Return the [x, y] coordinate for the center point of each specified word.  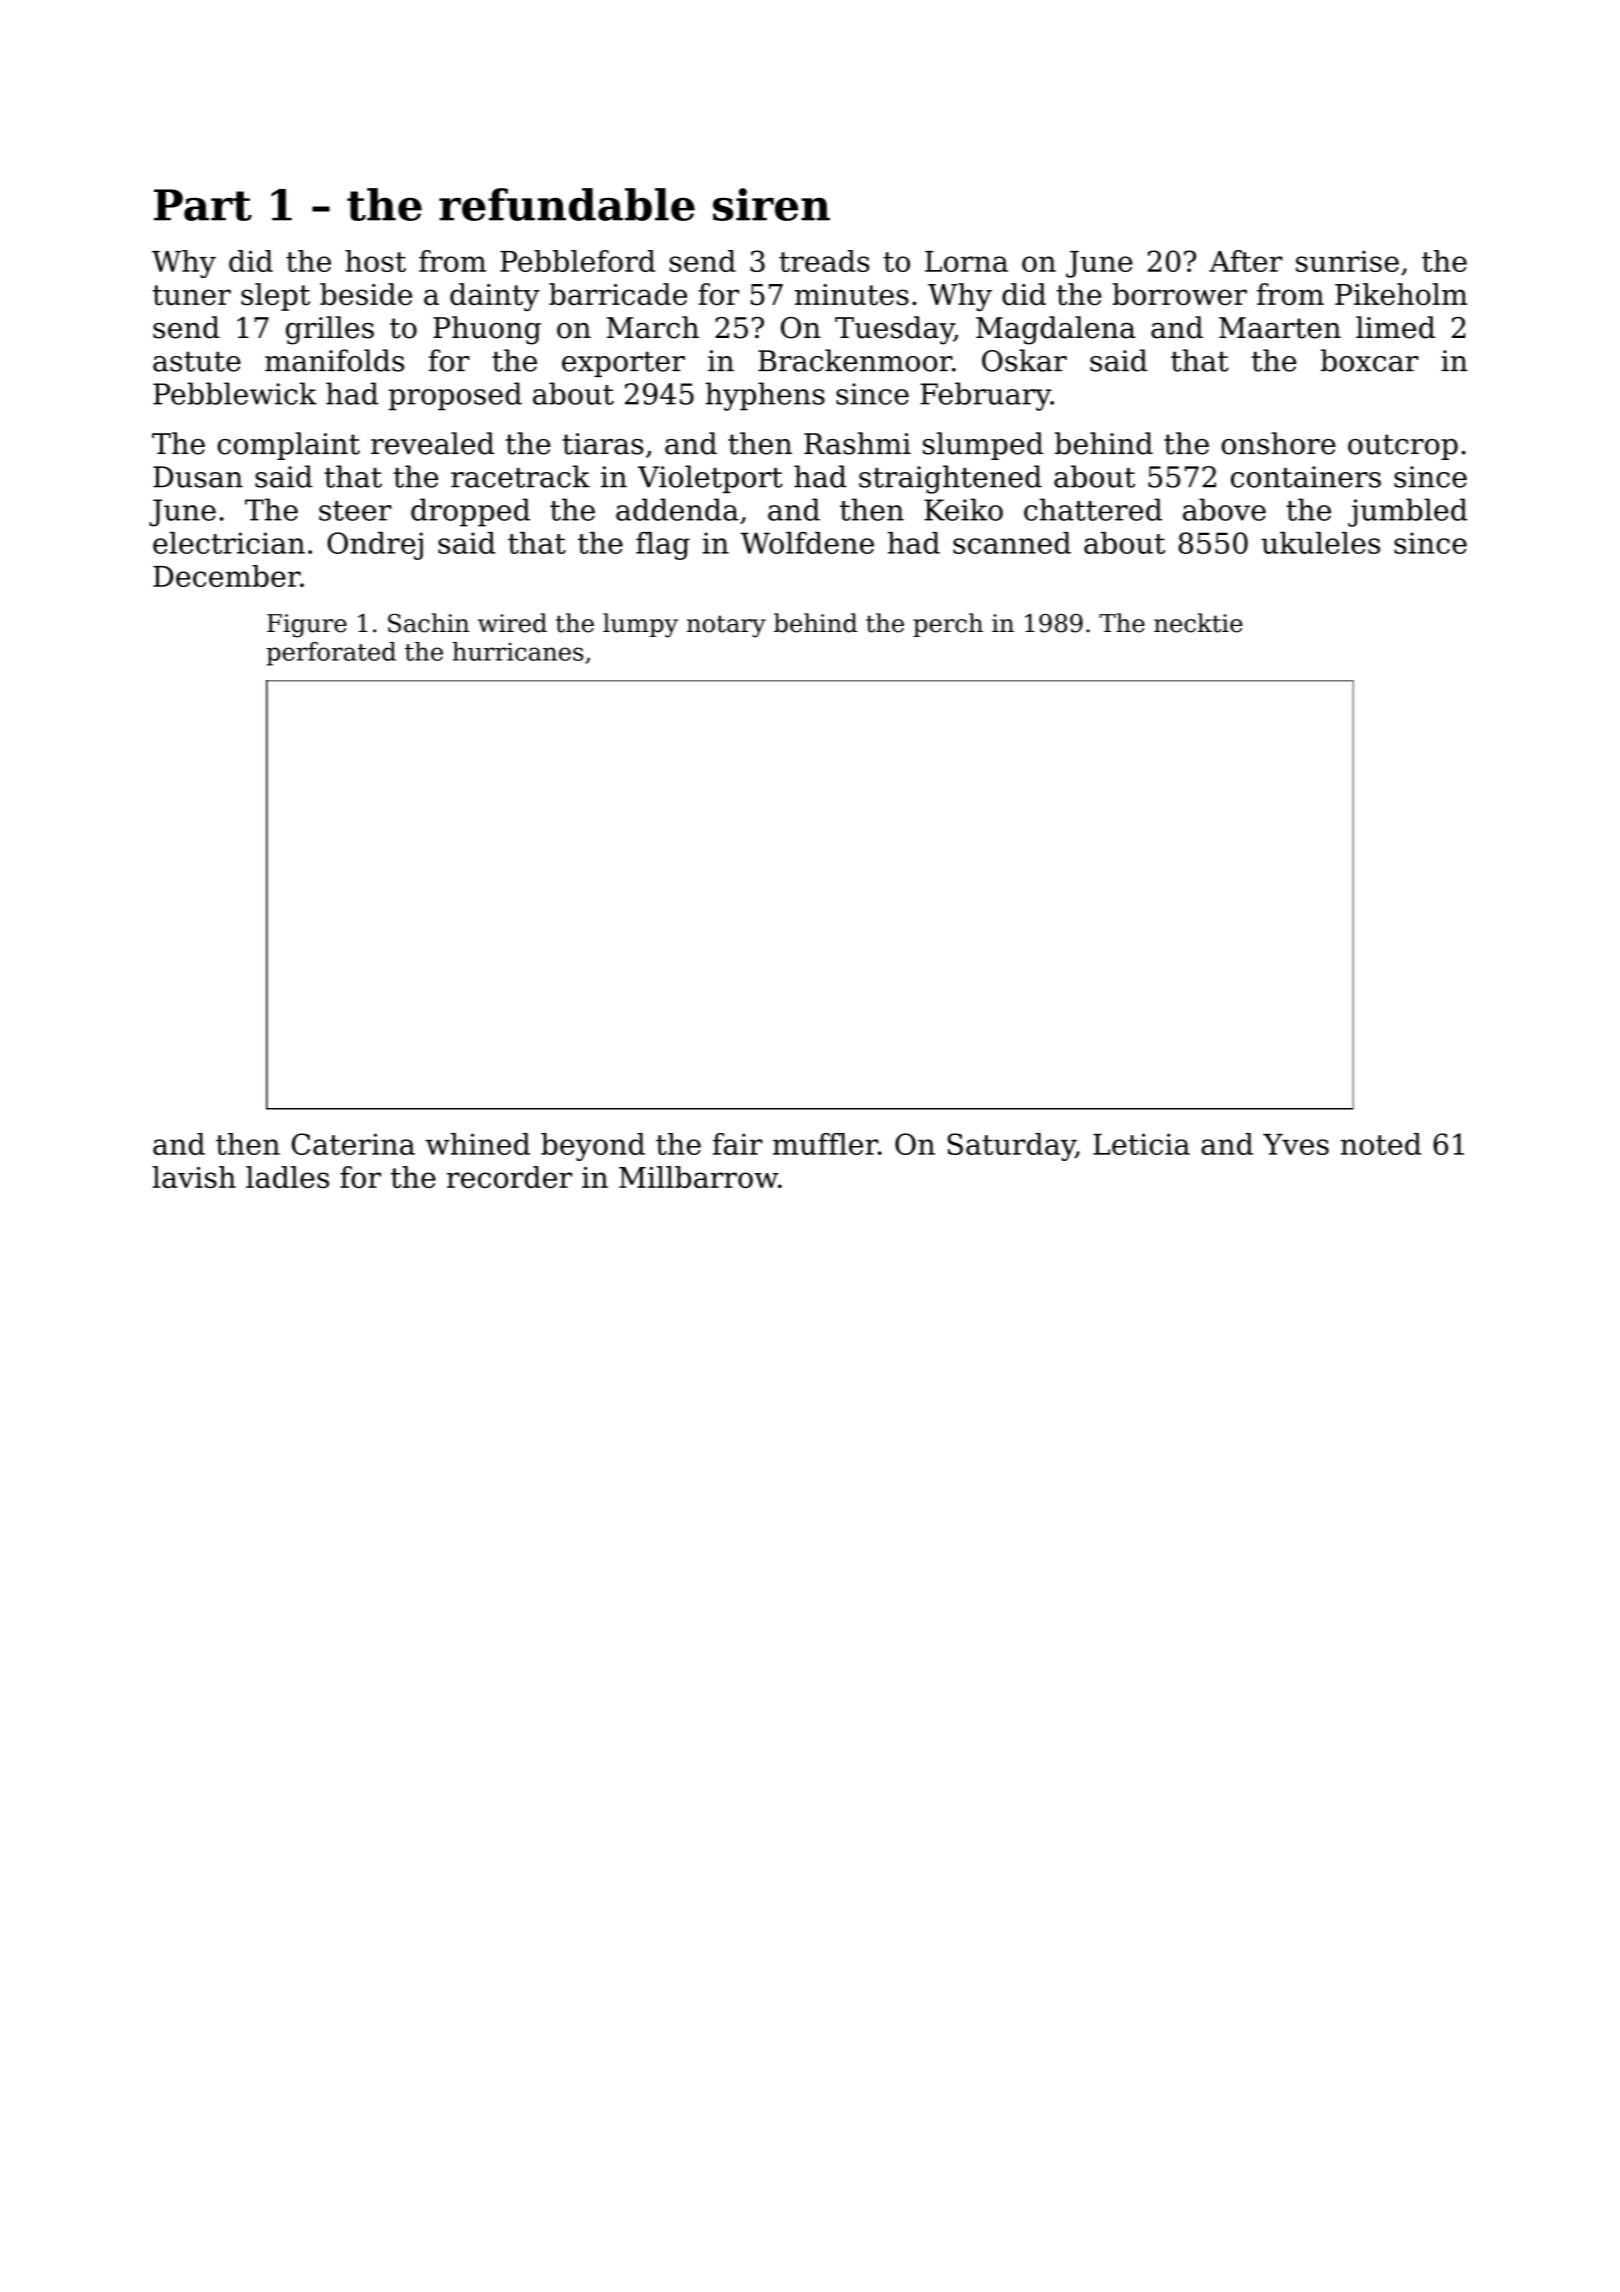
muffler [825, 1144]
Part [203, 205]
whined [478, 1144]
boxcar [1369, 360]
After [1246, 261]
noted [1381, 1144]
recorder [509, 1177]
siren [771, 204]
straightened [950, 479]
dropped [470, 512]
